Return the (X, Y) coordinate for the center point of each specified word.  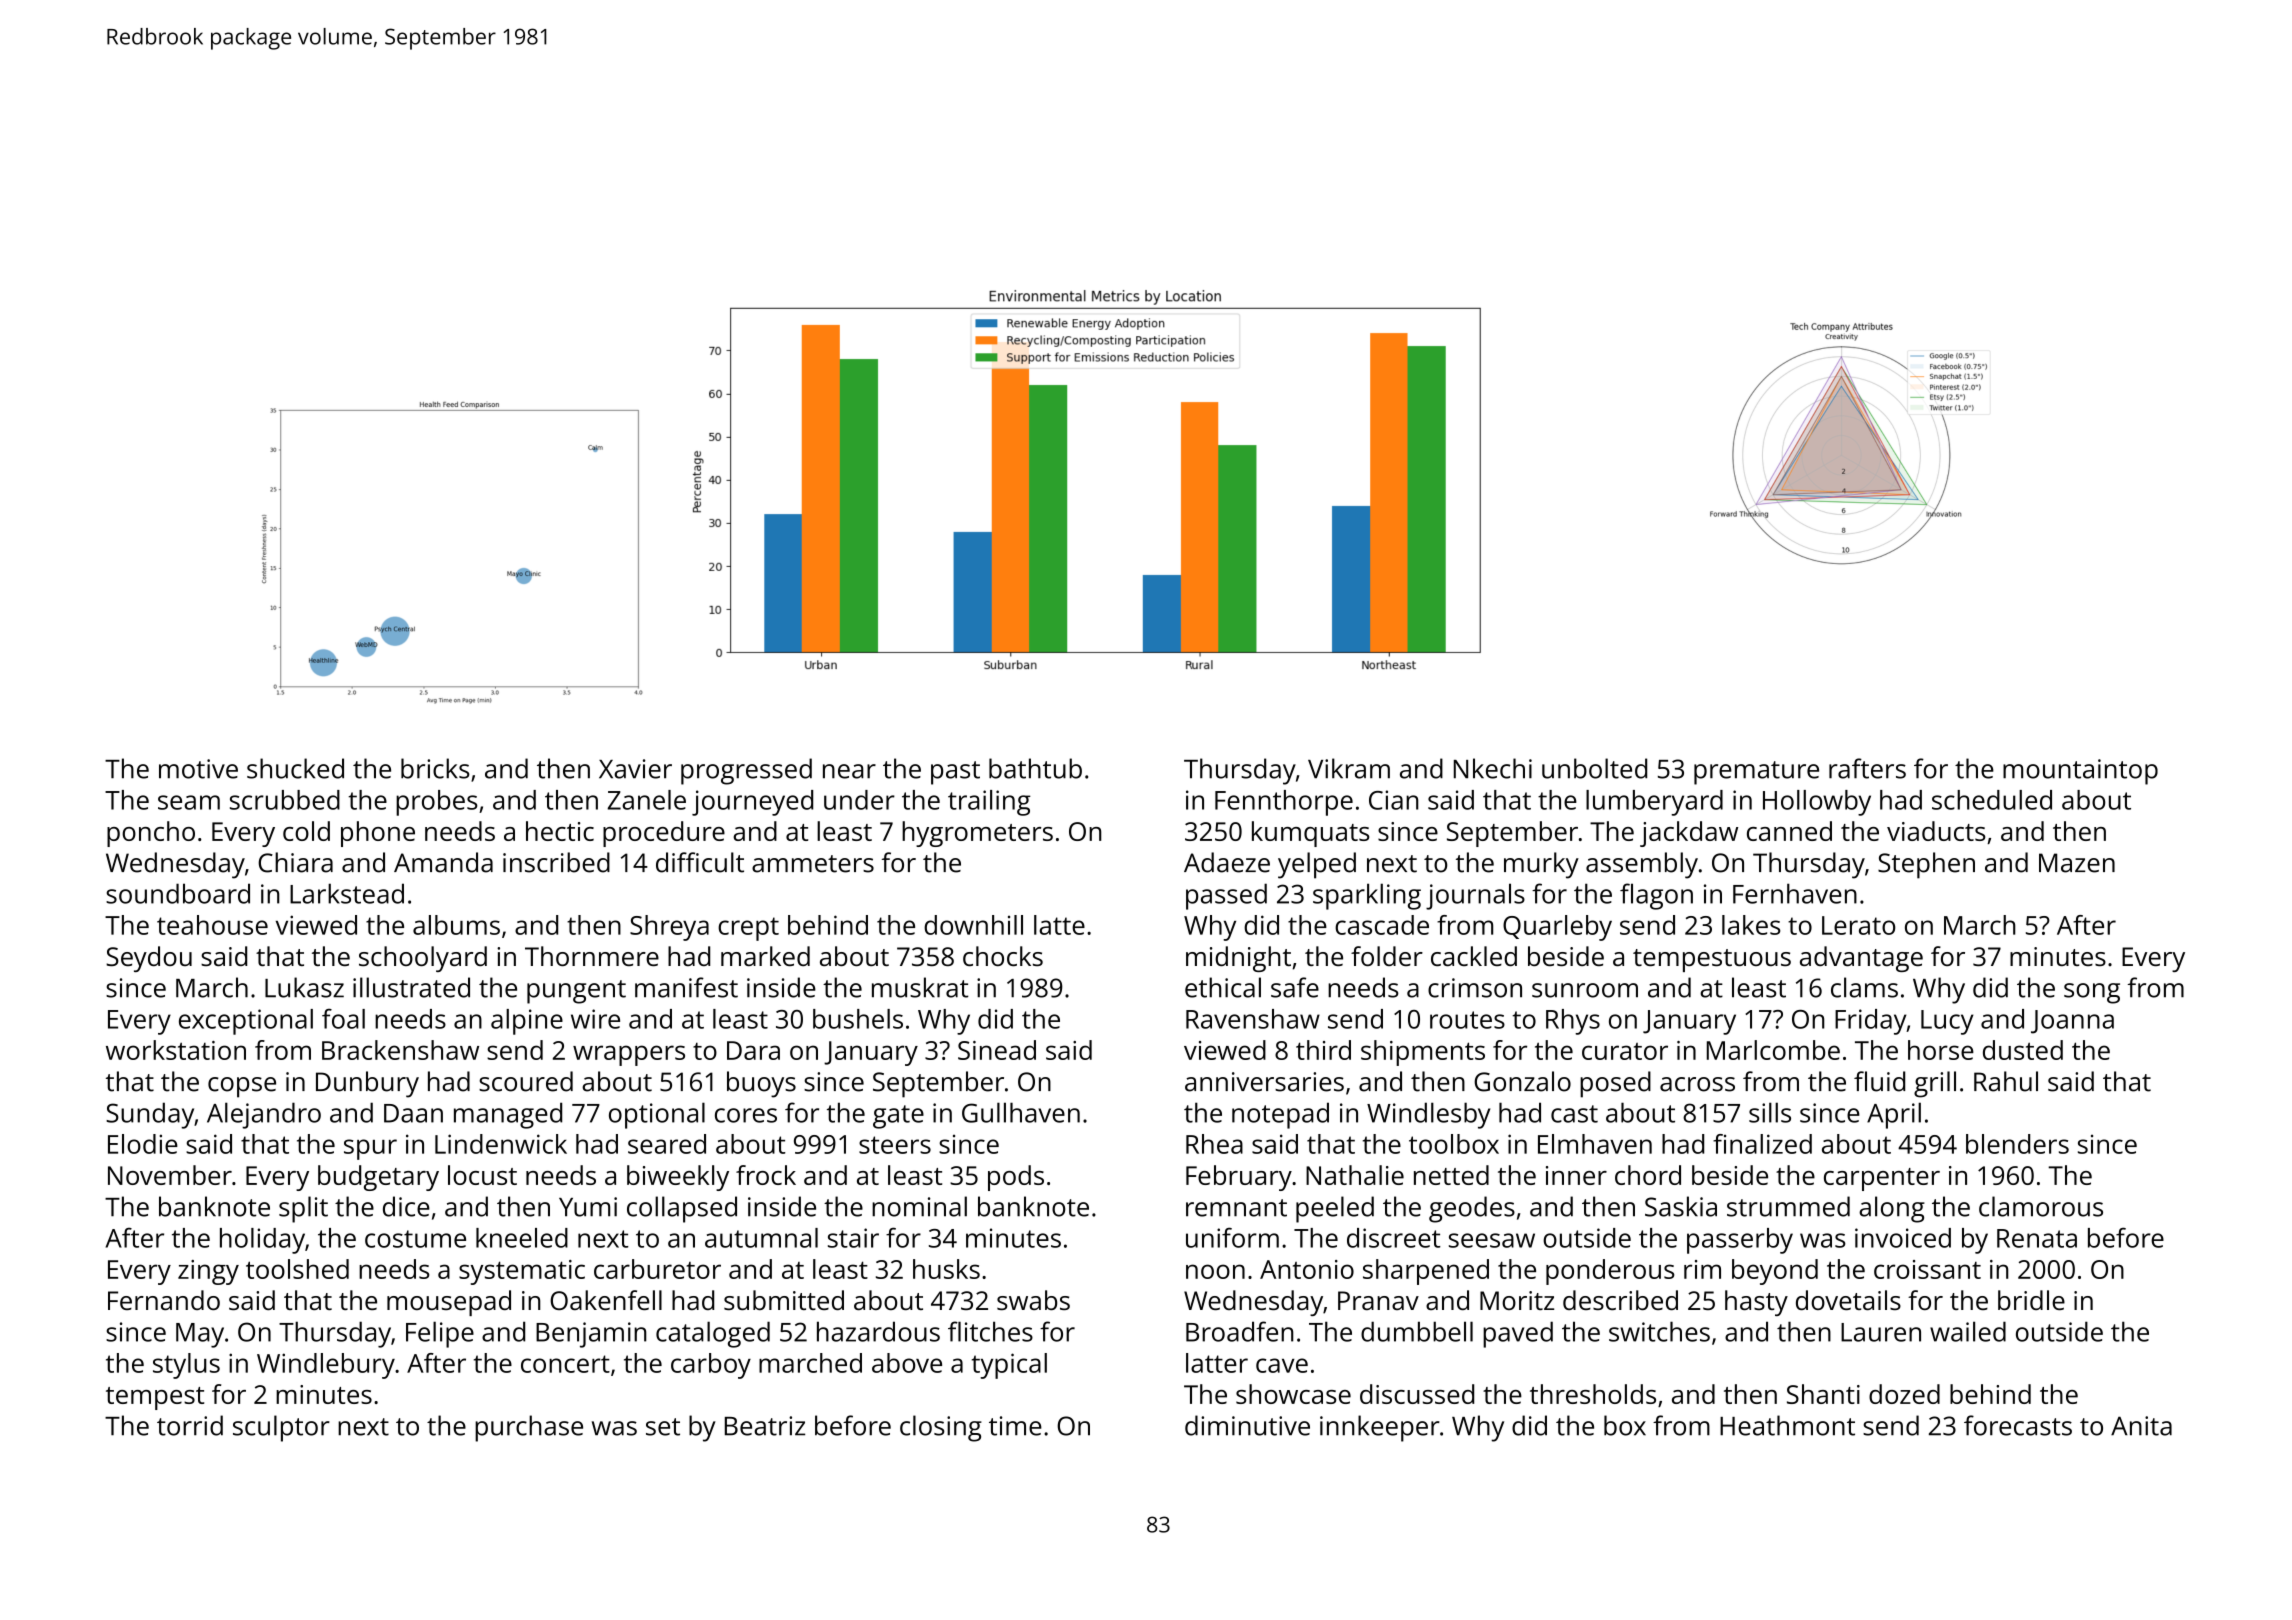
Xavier (635, 769)
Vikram (1349, 768)
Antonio (1307, 1269)
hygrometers (977, 834)
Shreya (669, 928)
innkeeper (1380, 1428)
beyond (1775, 1272)
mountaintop (2080, 772)
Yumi (588, 1207)
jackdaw (1689, 834)
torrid (190, 1425)
